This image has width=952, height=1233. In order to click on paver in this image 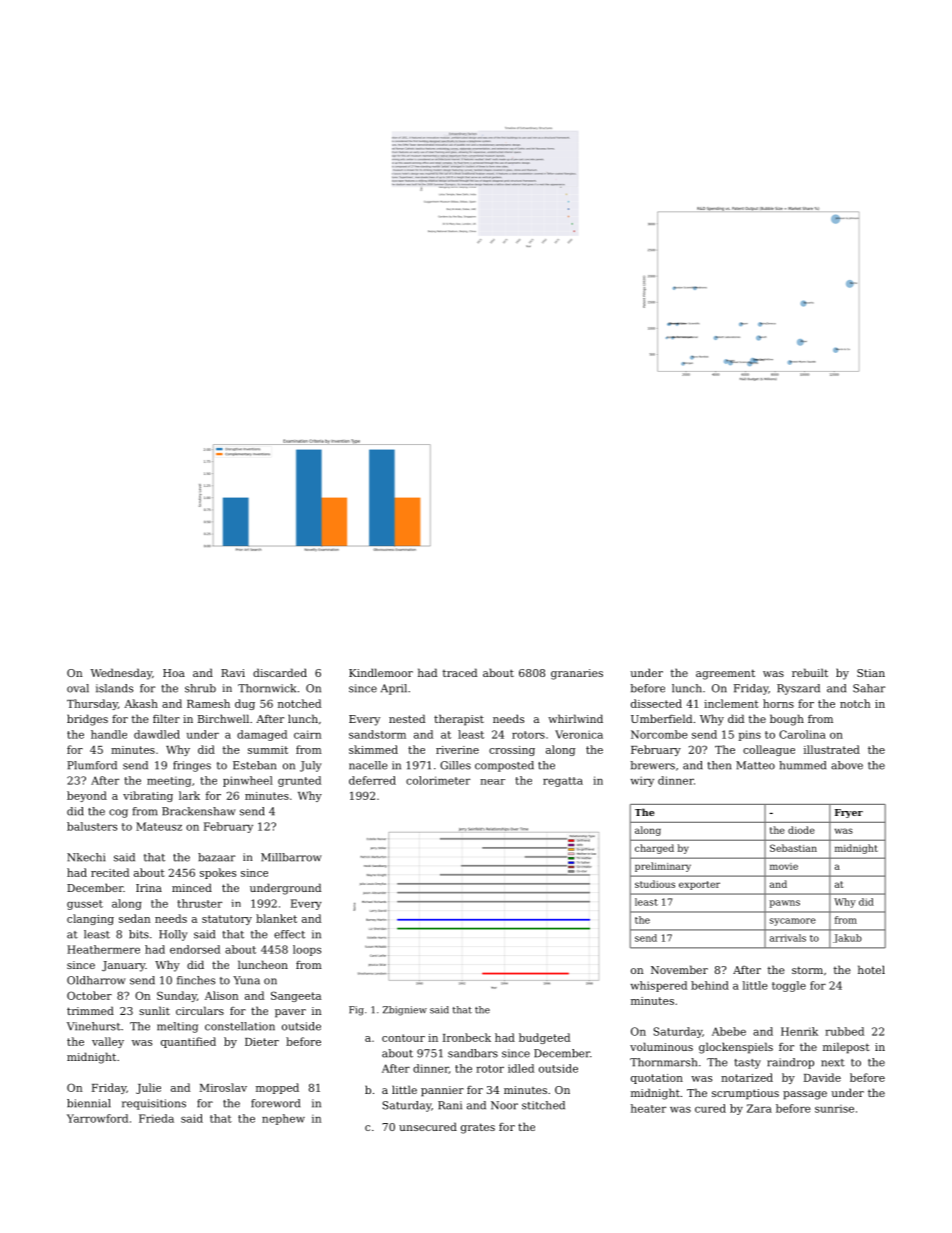, I will do `click(290, 1013)`.
